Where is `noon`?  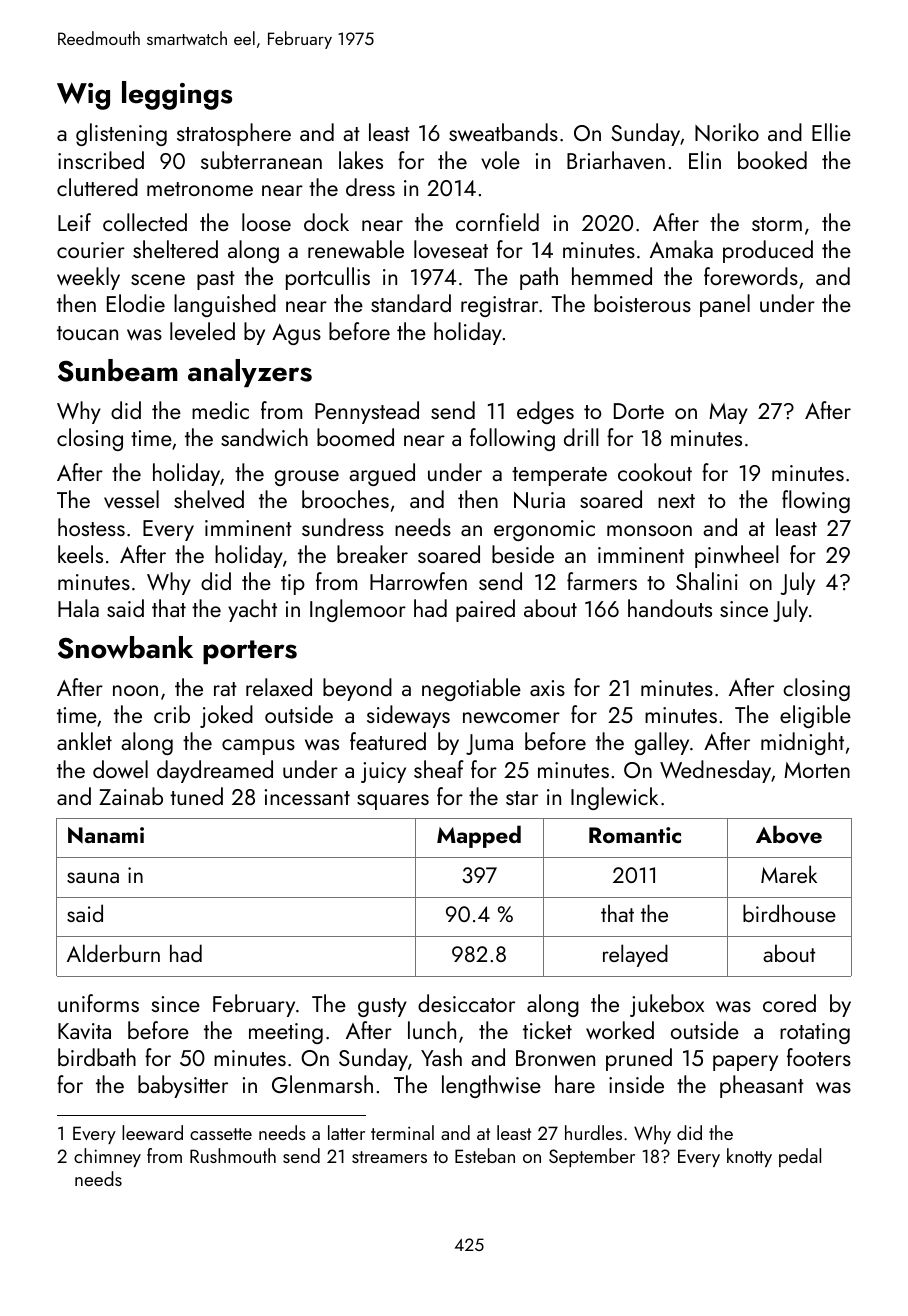
noon is located at coordinates (135, 690).
